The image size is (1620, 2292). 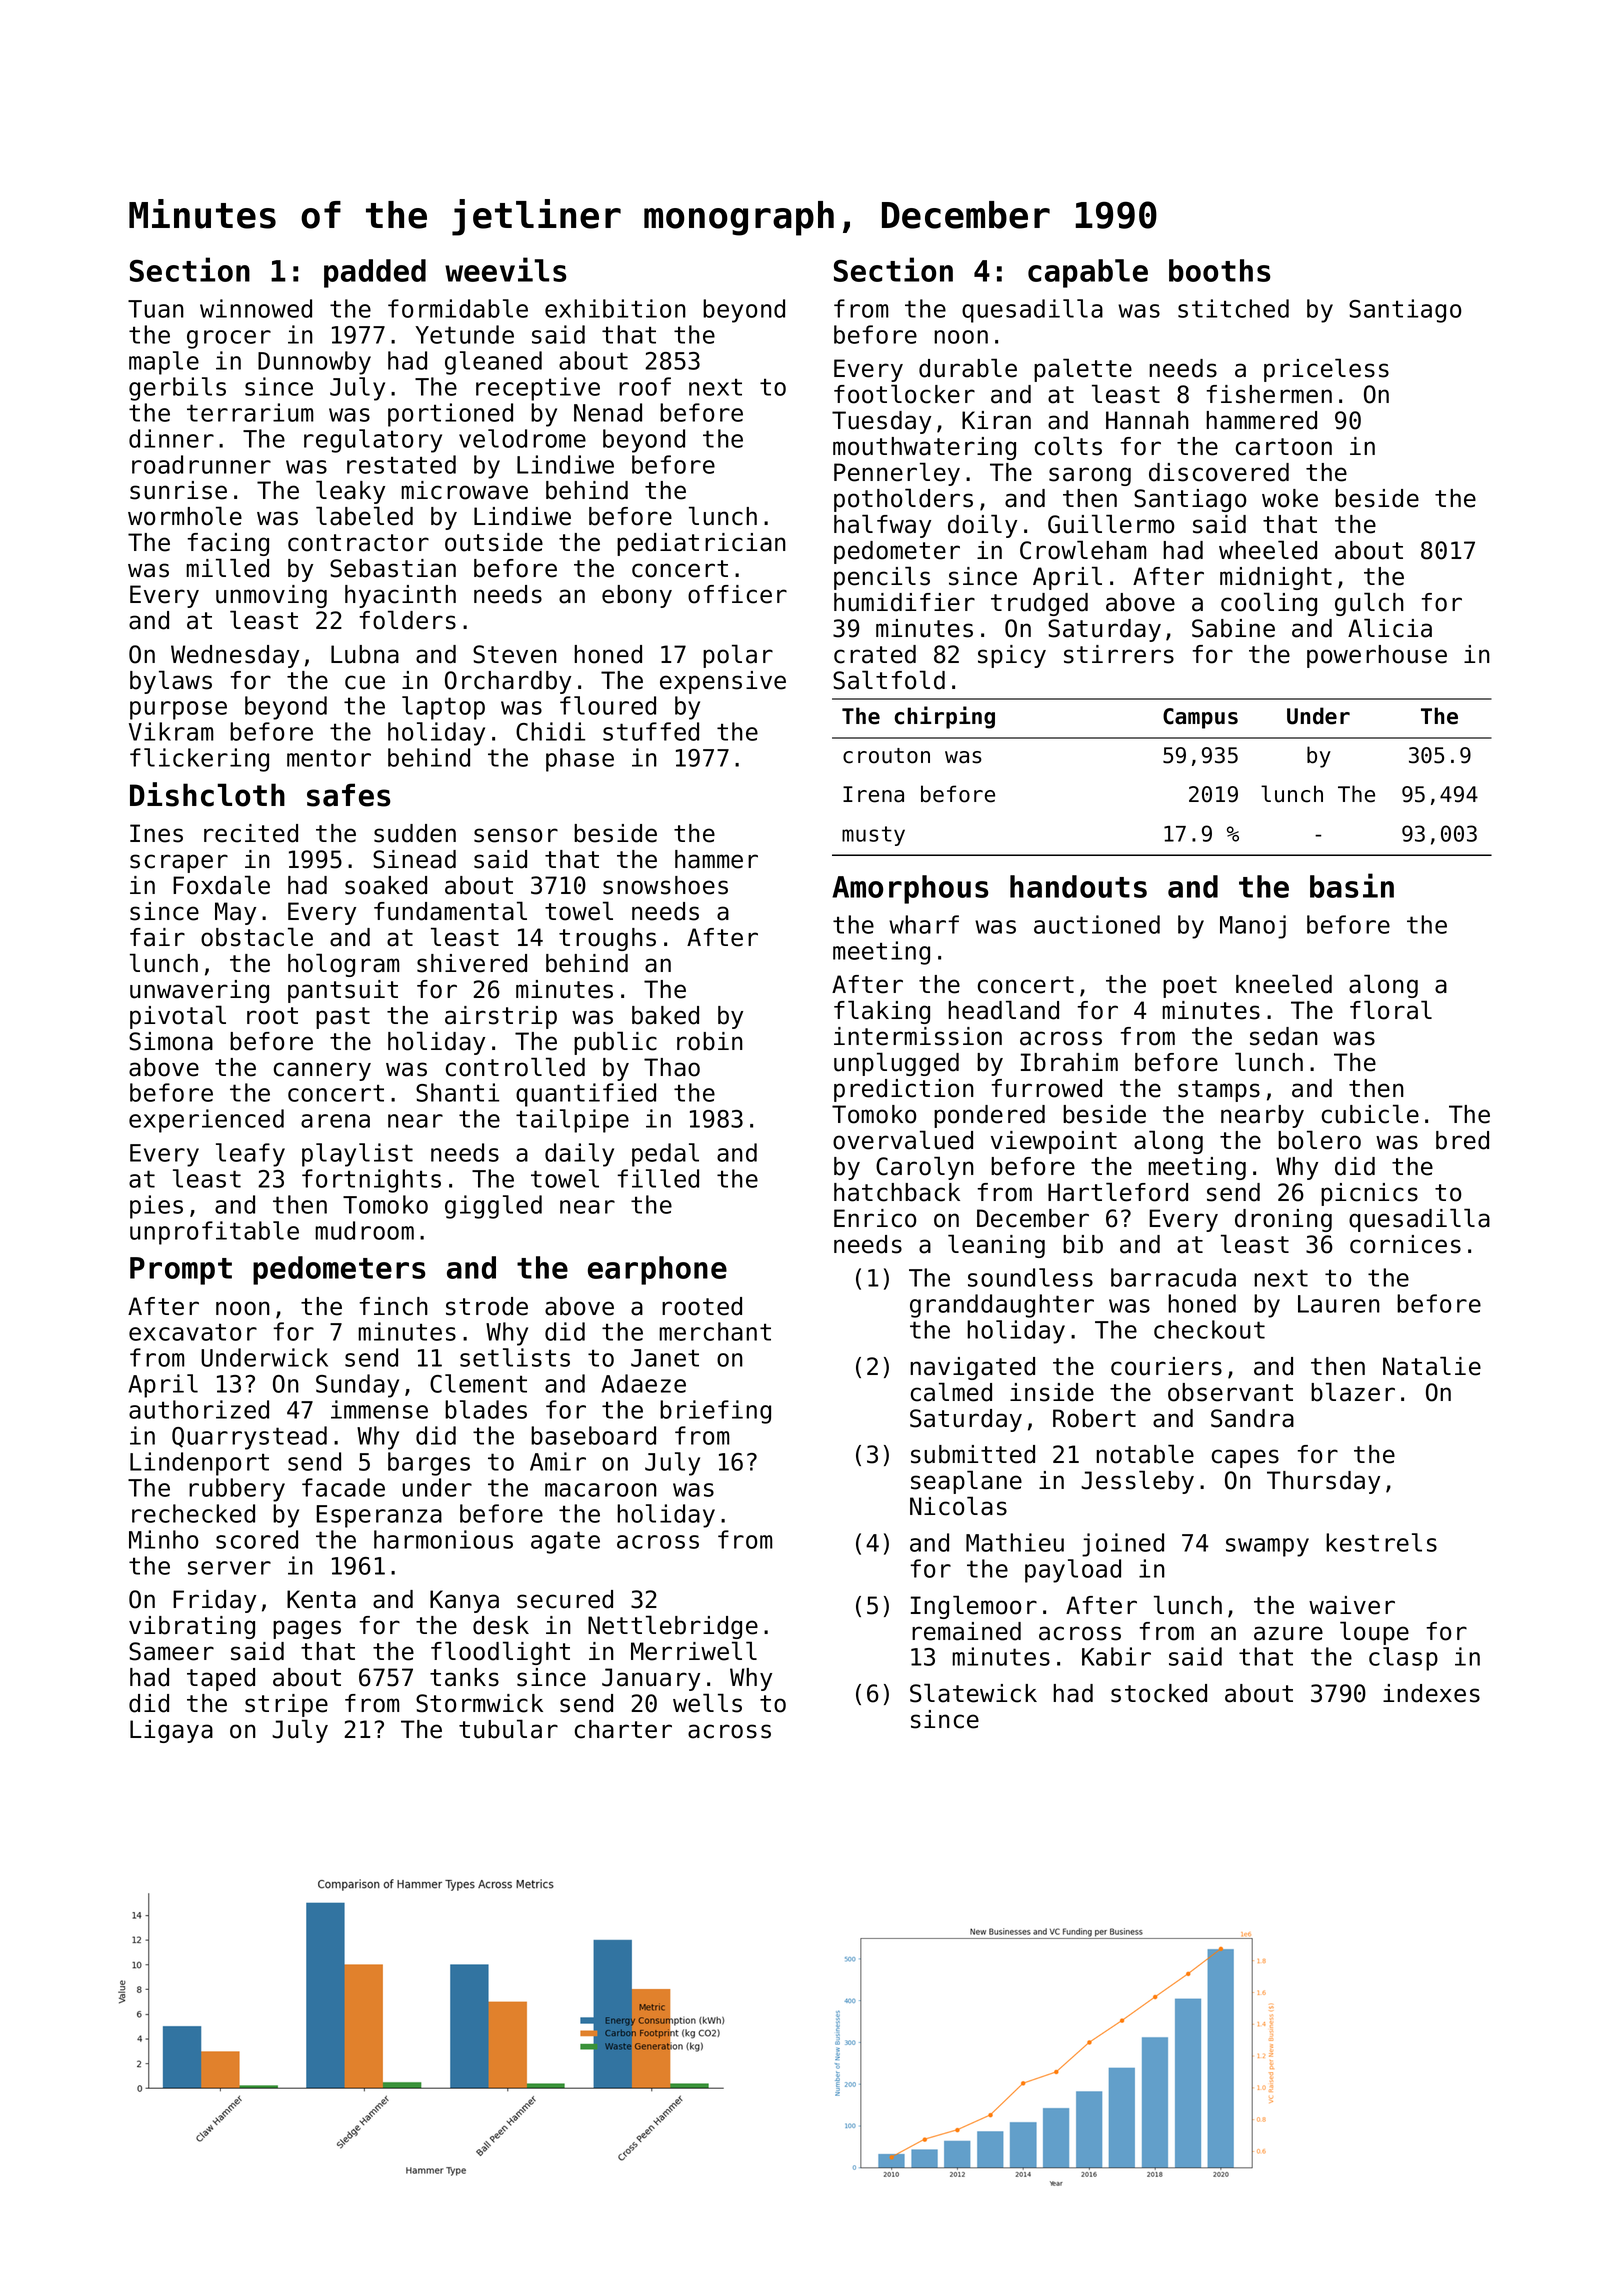 I want to click on blazer, so click(x=1353, y=1392).
